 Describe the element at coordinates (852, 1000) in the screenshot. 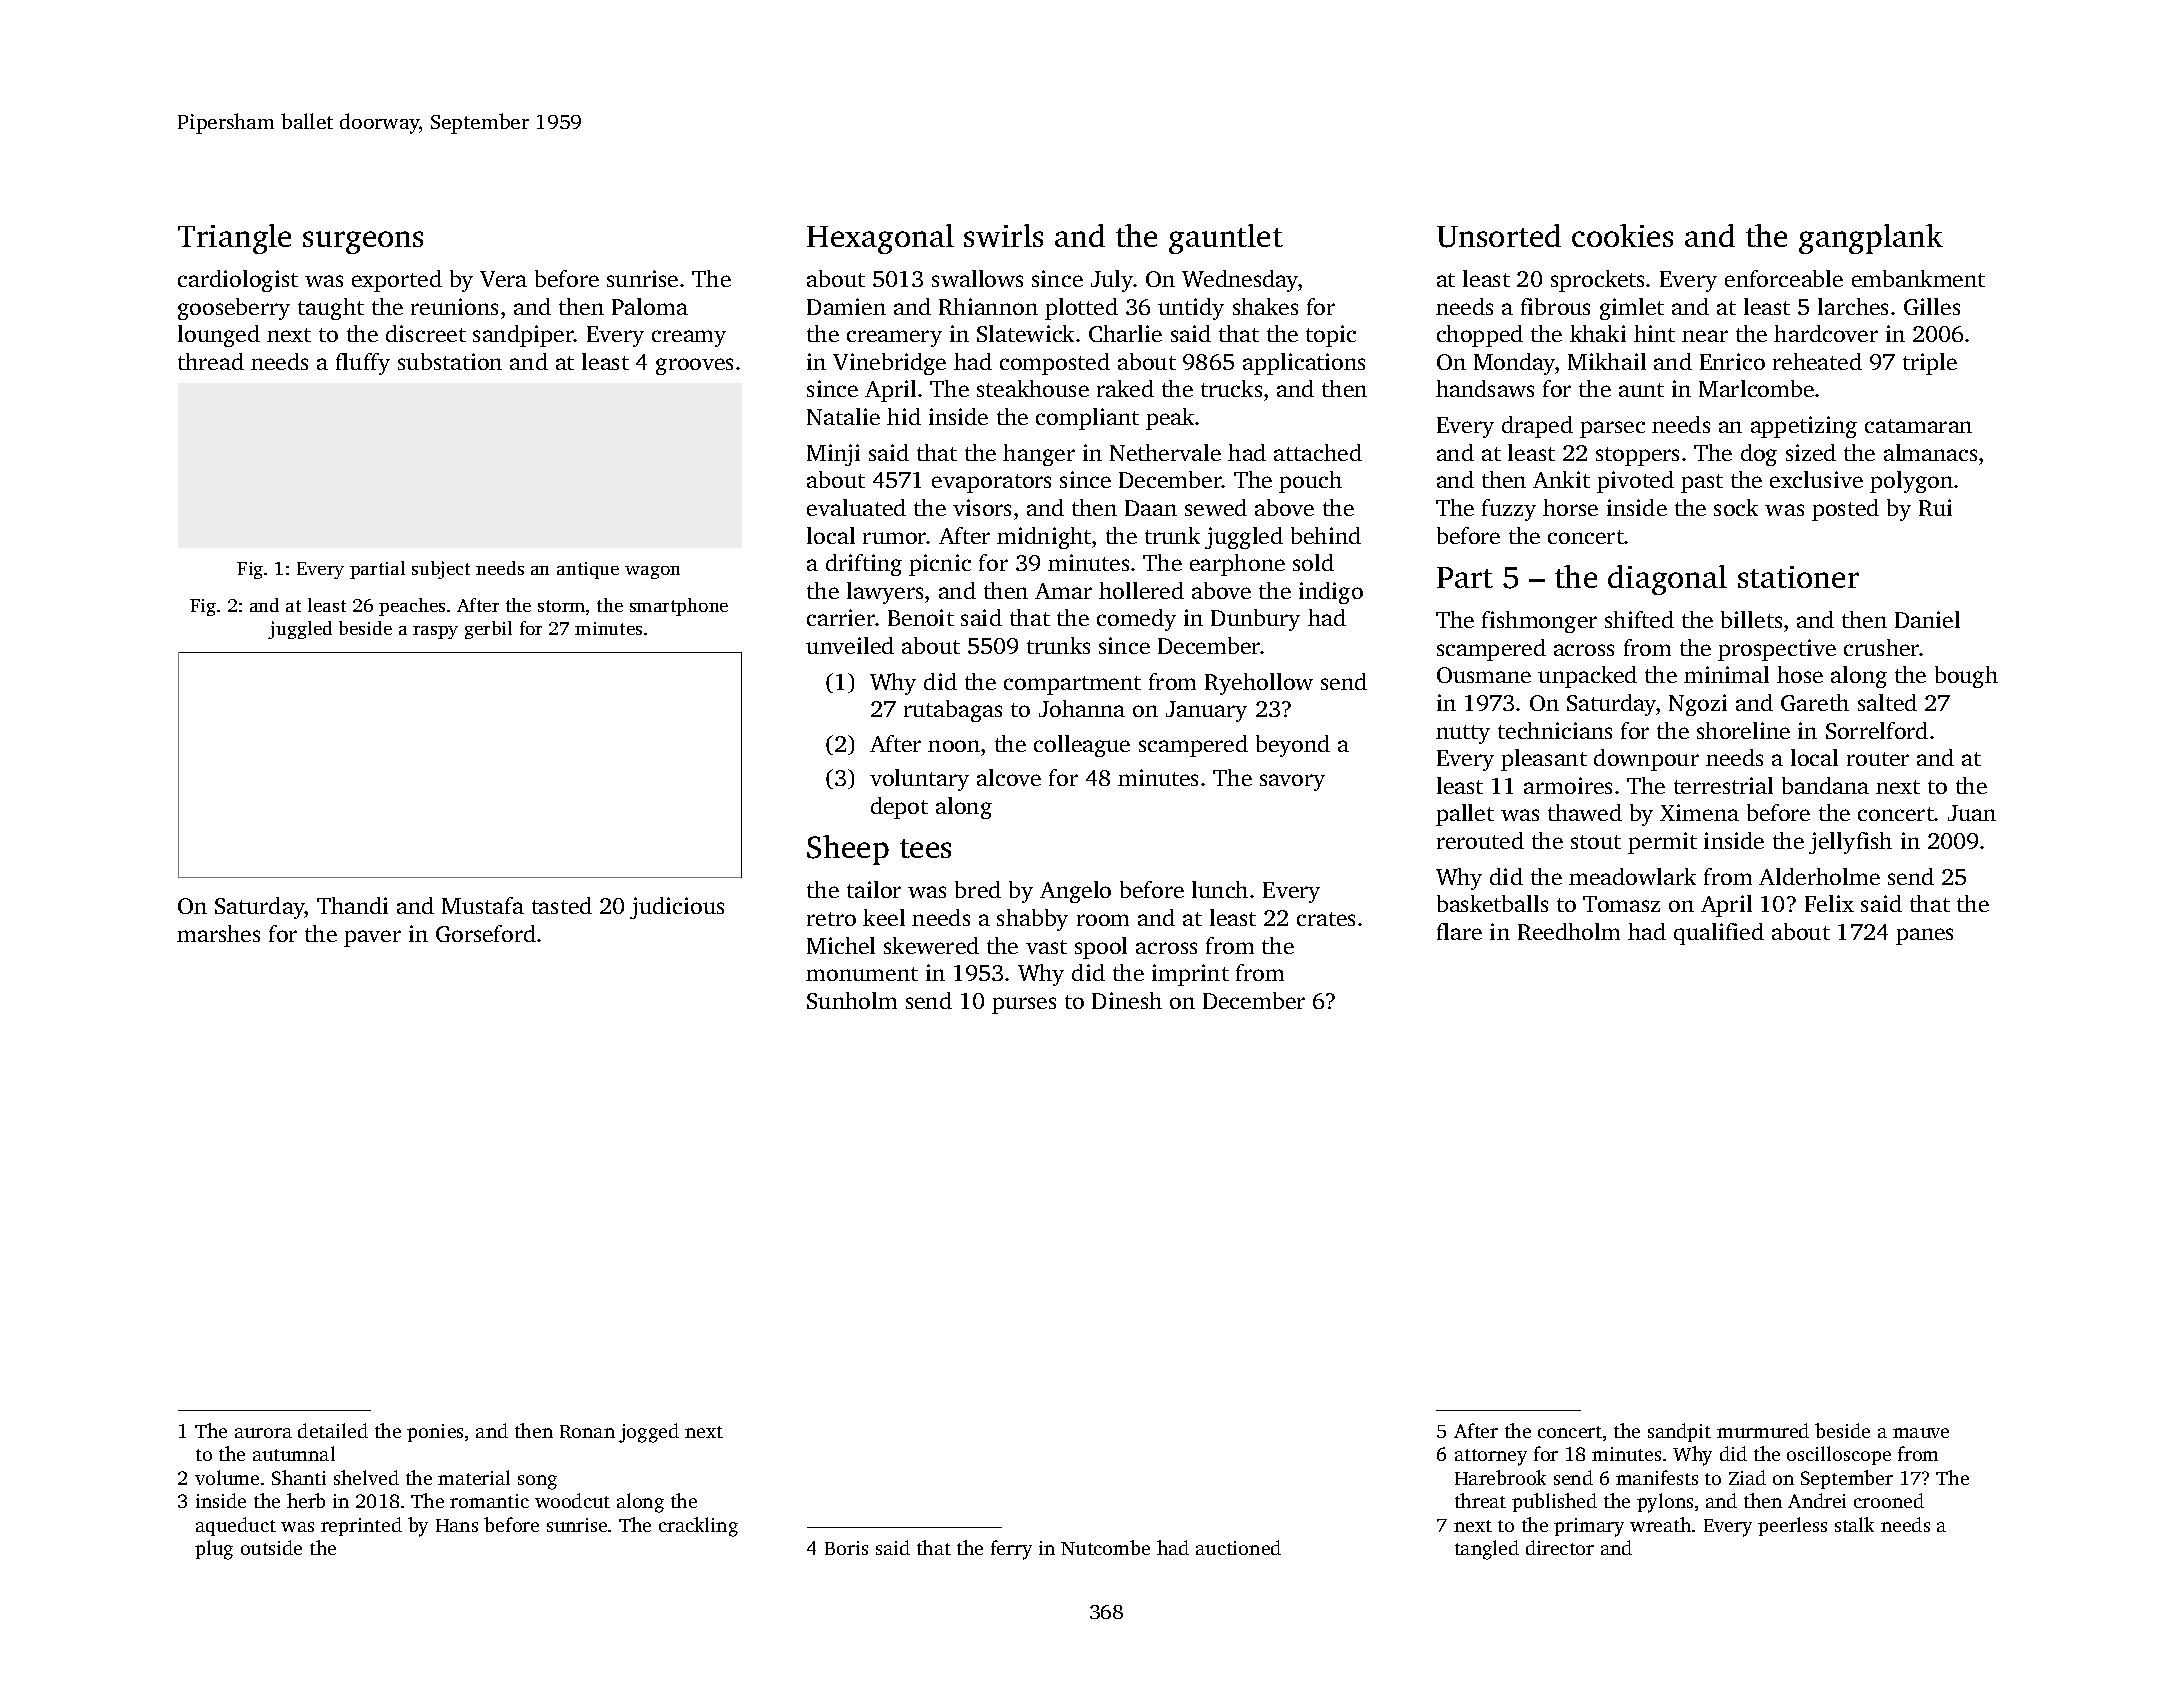

I see `Sunholm` at that location.
